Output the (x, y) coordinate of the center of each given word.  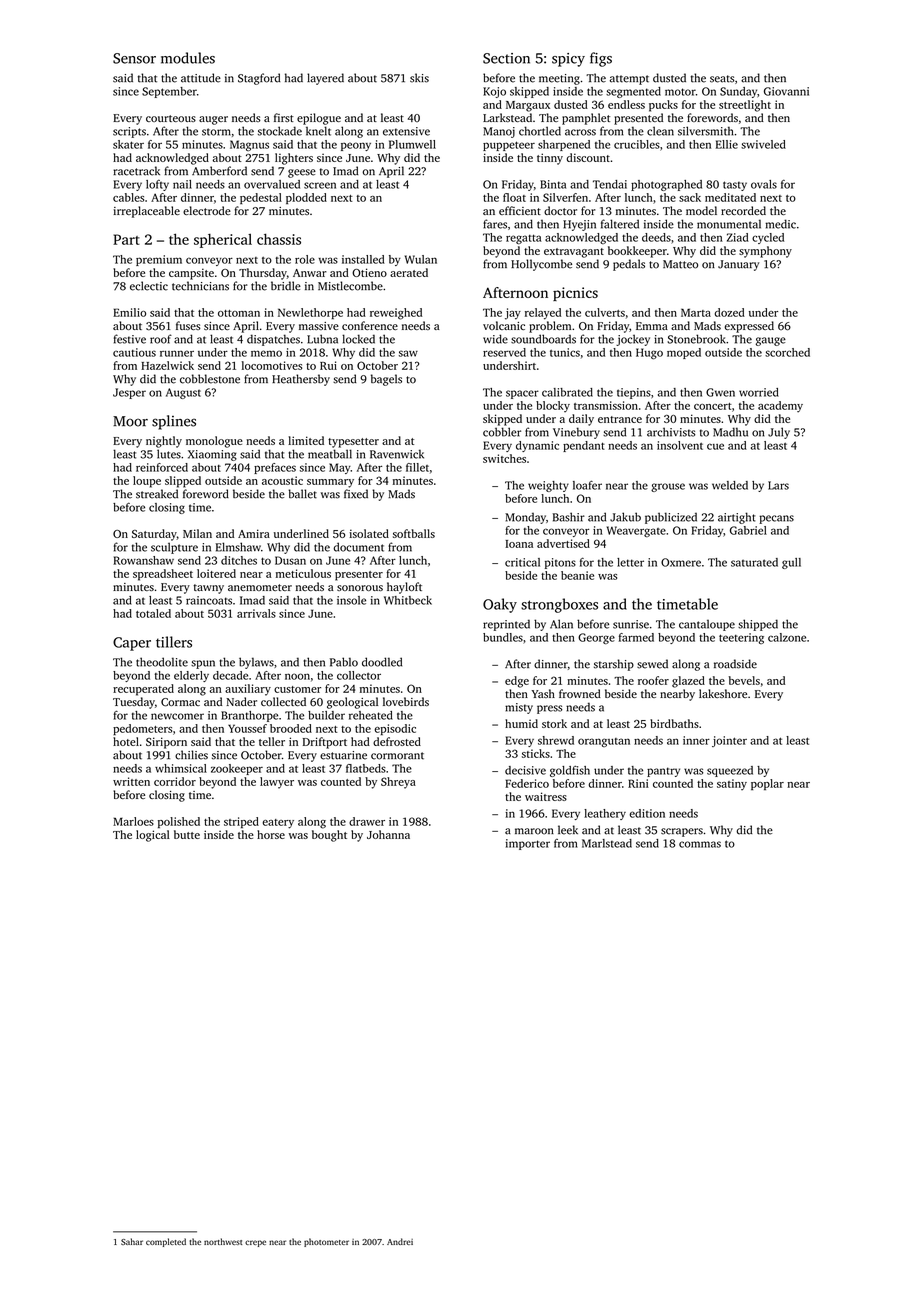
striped (241, 822)
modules (188, 58)
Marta (696, 312)
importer (528, 844)
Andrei (400, 1241)
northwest (223, 1241)
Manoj (499, 132)
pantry (663, 772)
